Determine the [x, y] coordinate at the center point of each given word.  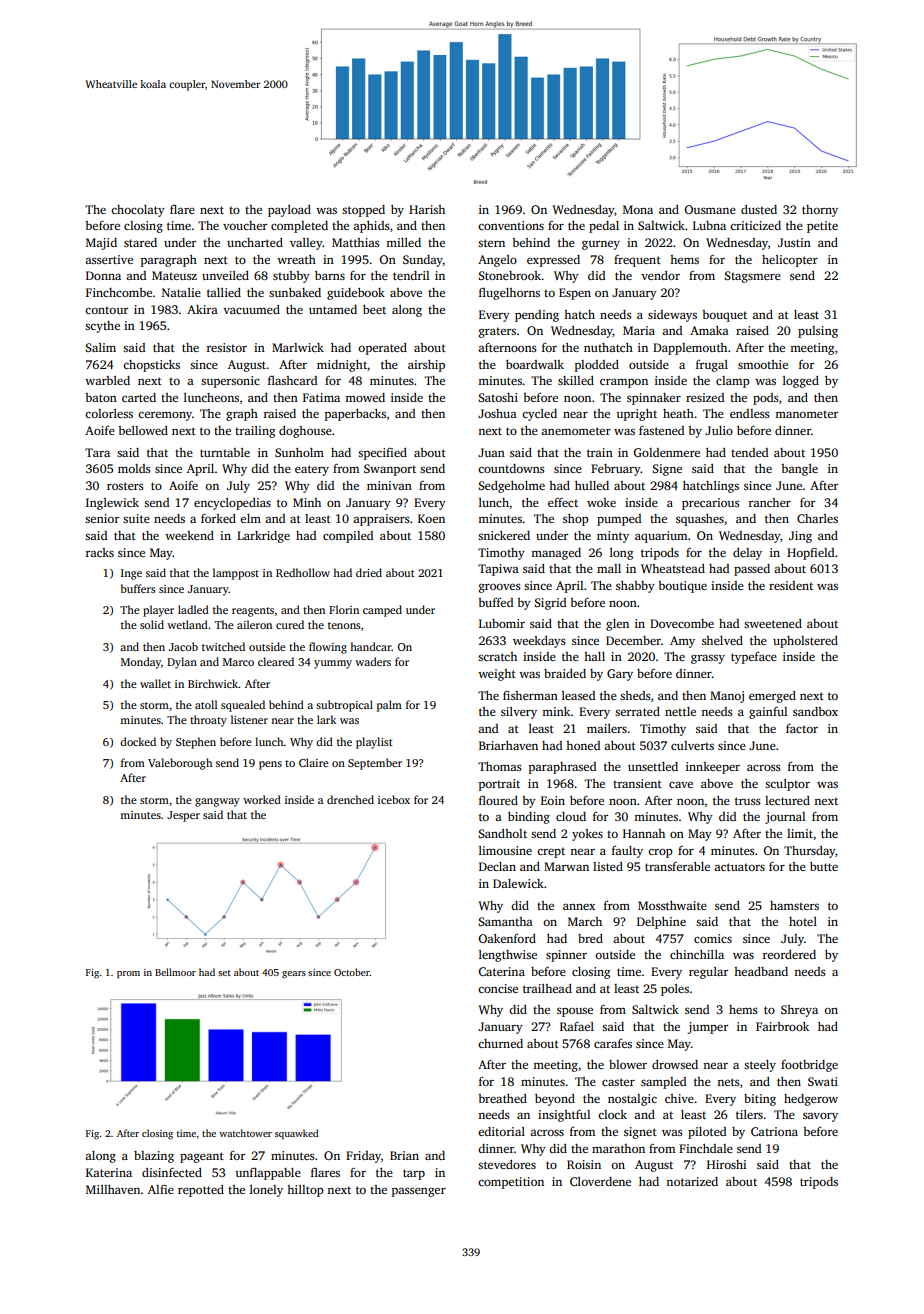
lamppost [236, 574]
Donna [103, 275]
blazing [154, 1157]
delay [747, 554]
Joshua [497, 413]
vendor [660, 275]
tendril [411, 275]
